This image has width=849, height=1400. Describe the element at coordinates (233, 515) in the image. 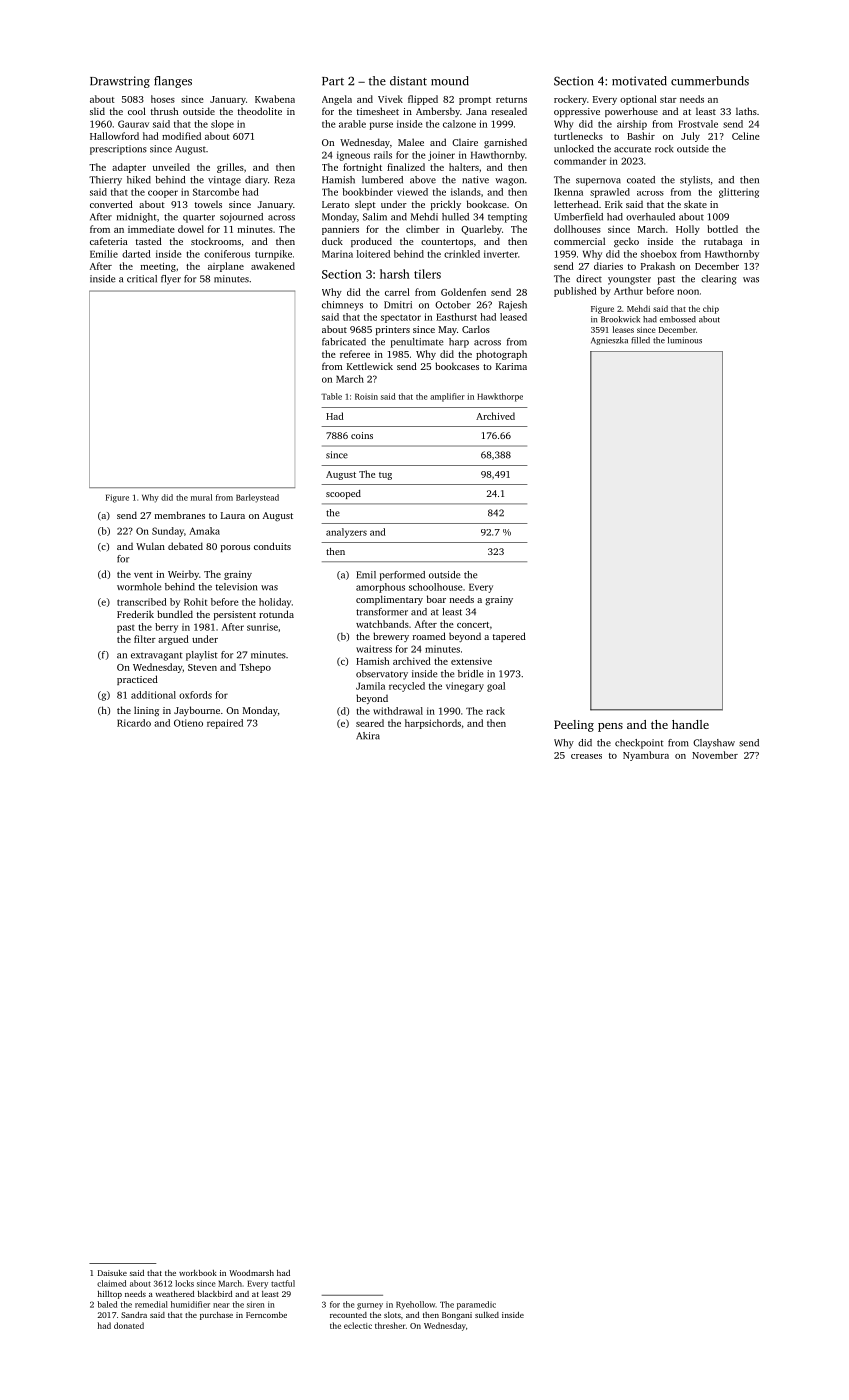

I see `Laura` at that location.
